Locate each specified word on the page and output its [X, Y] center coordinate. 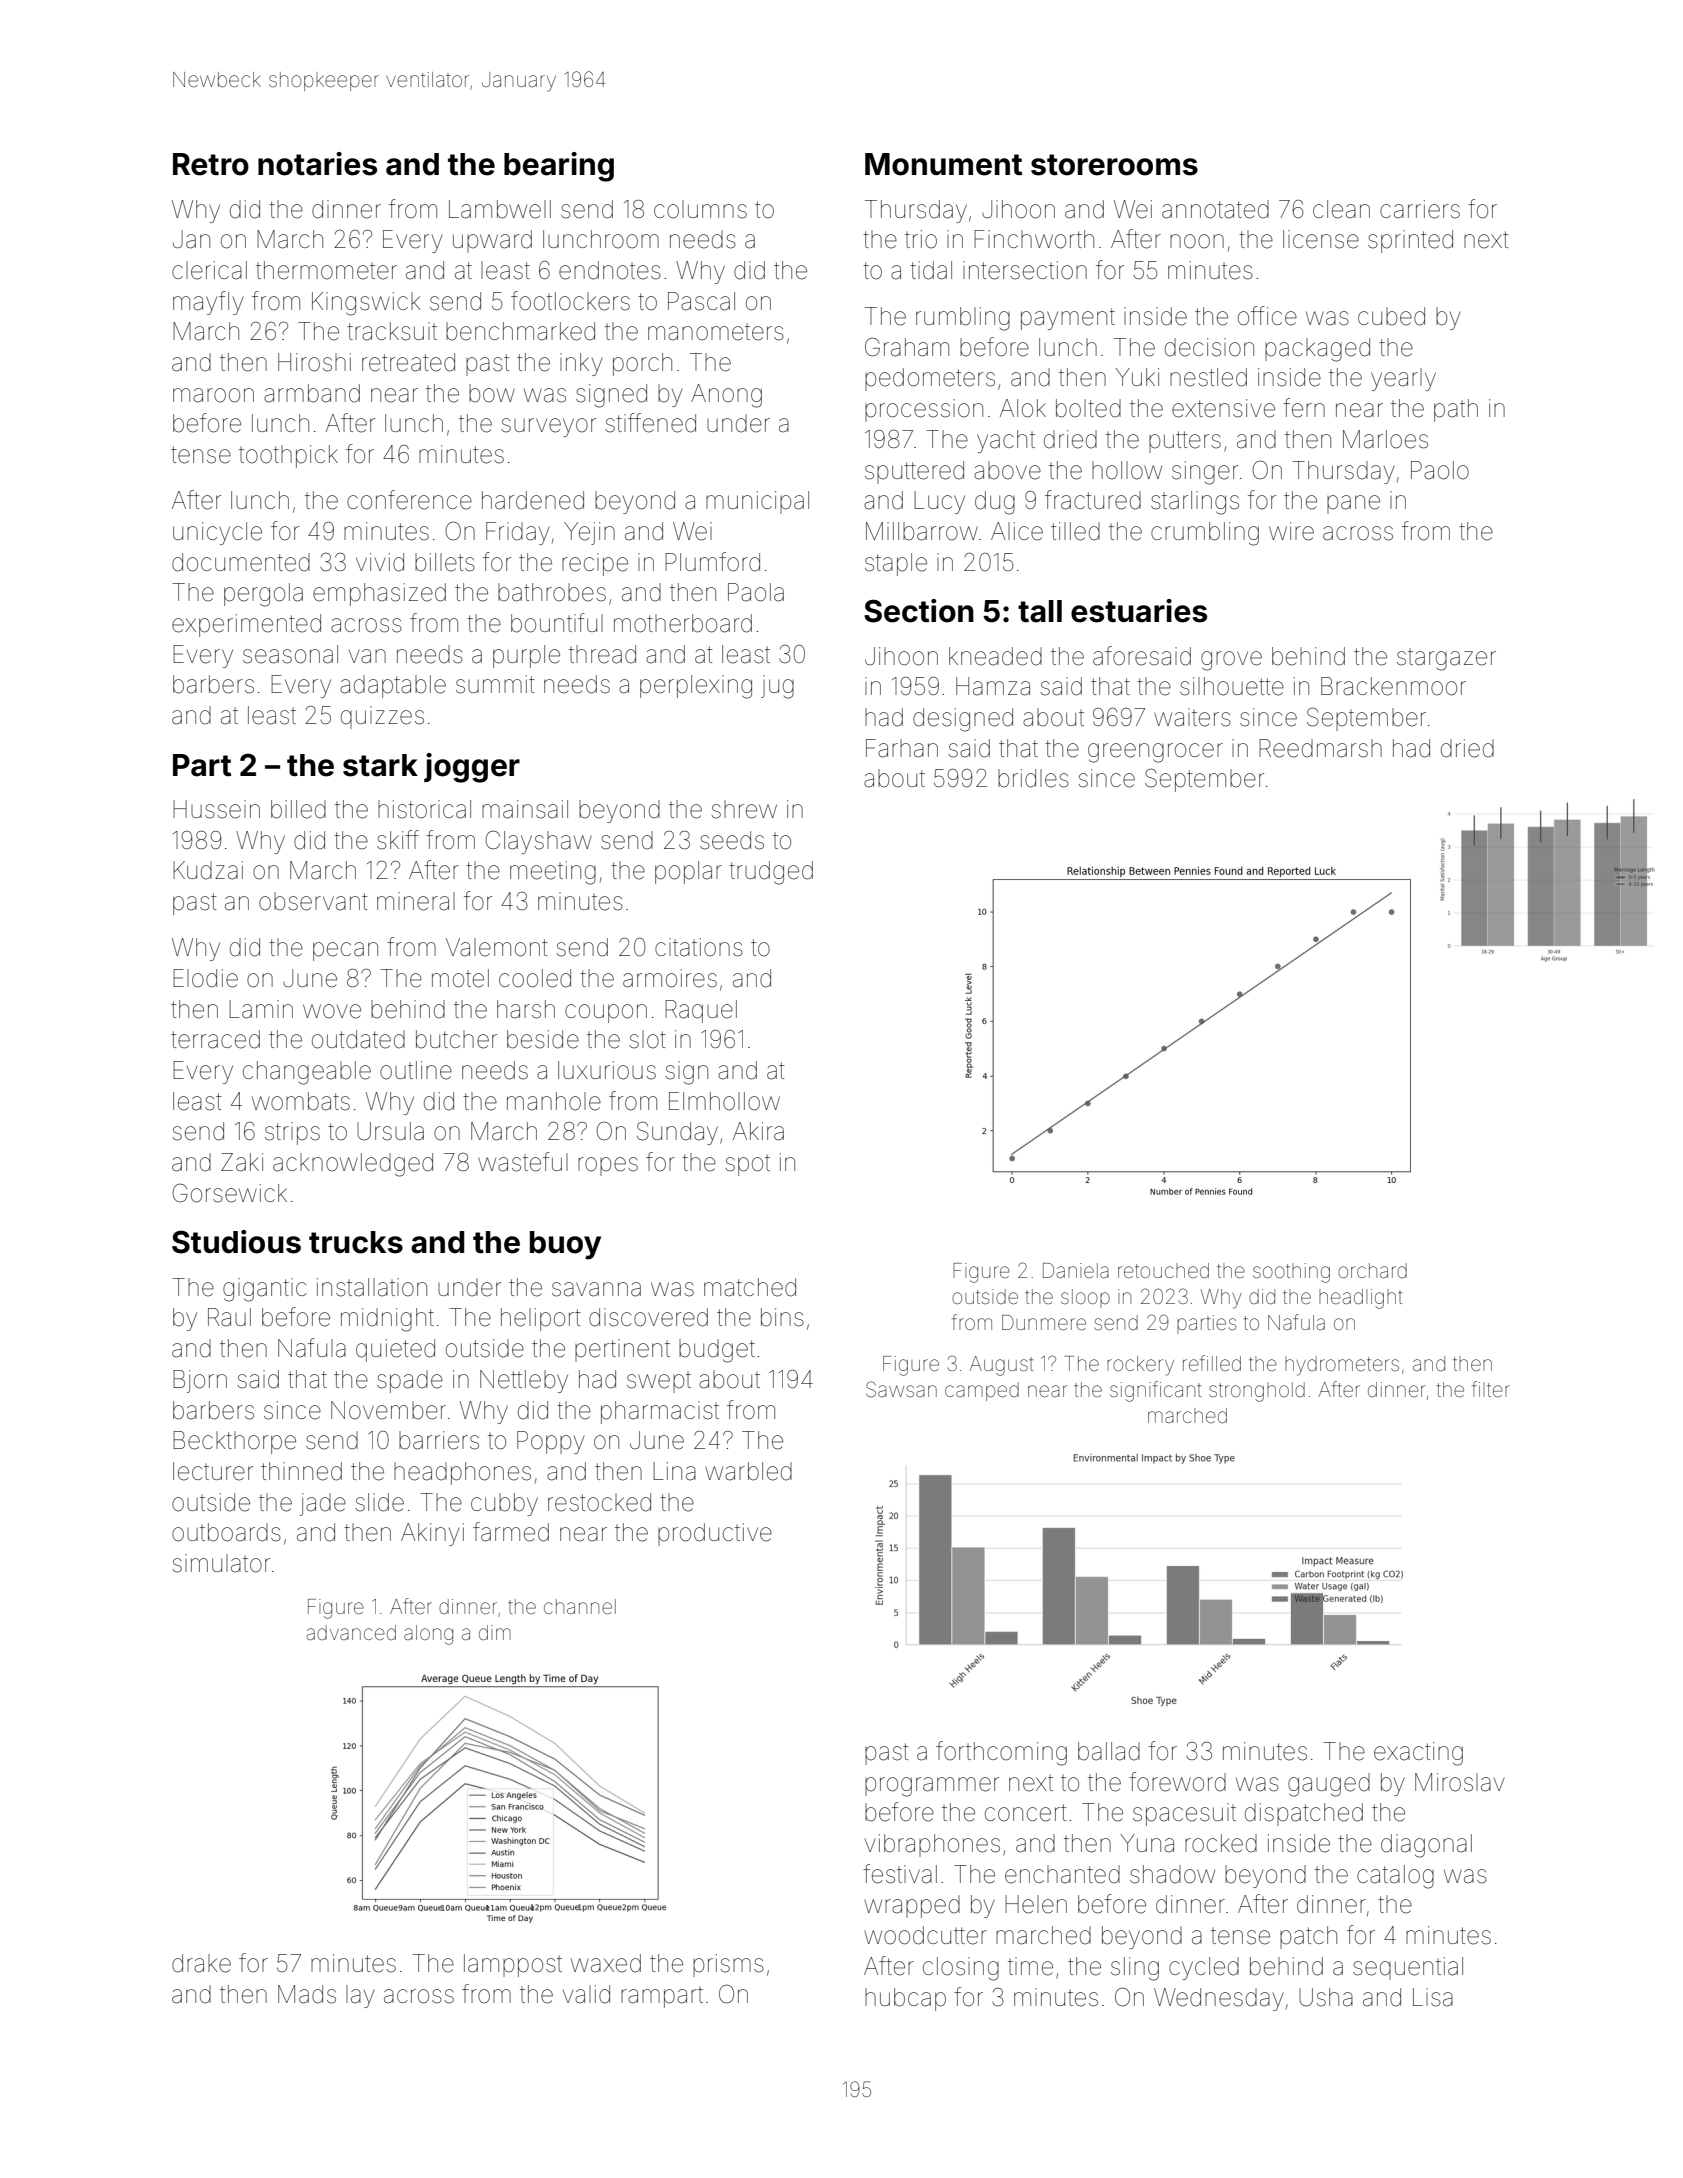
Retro [211, 164]
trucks [356, 1242]
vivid [380, 562]
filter [1491, 1389]
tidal [931, 270]
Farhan [902, 748]
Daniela [1076, 1270]
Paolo [1440, 470]
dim [495, 1632]
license [1321, 239]
